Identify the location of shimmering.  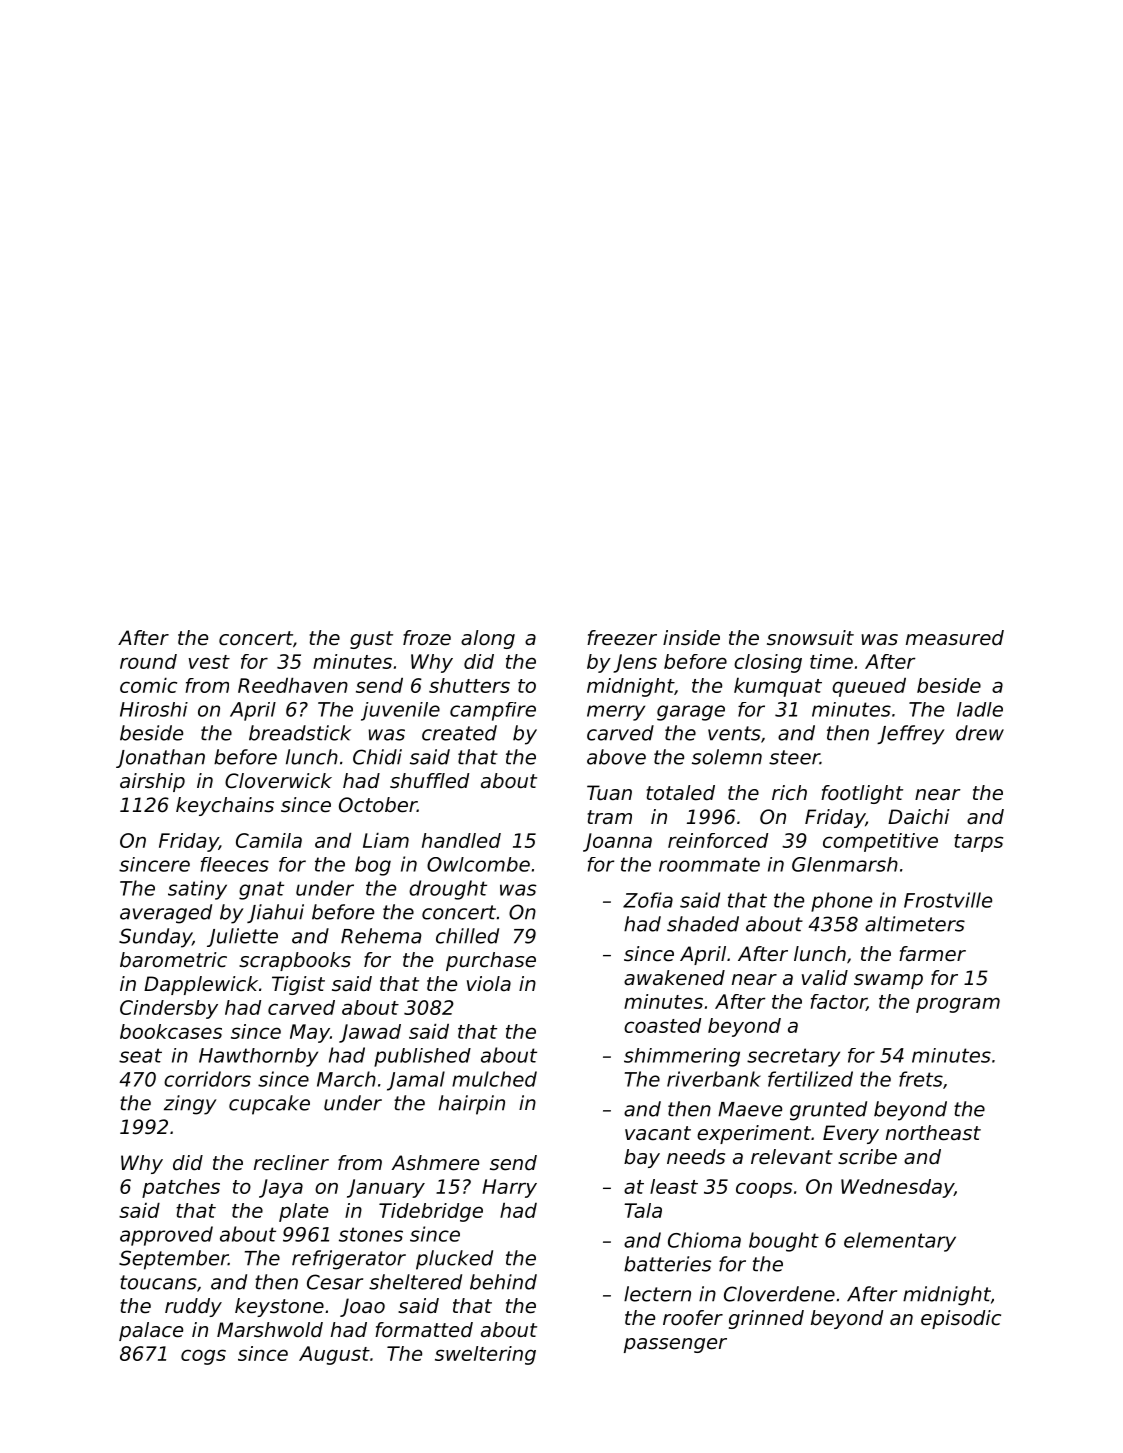
(682, 1057).
